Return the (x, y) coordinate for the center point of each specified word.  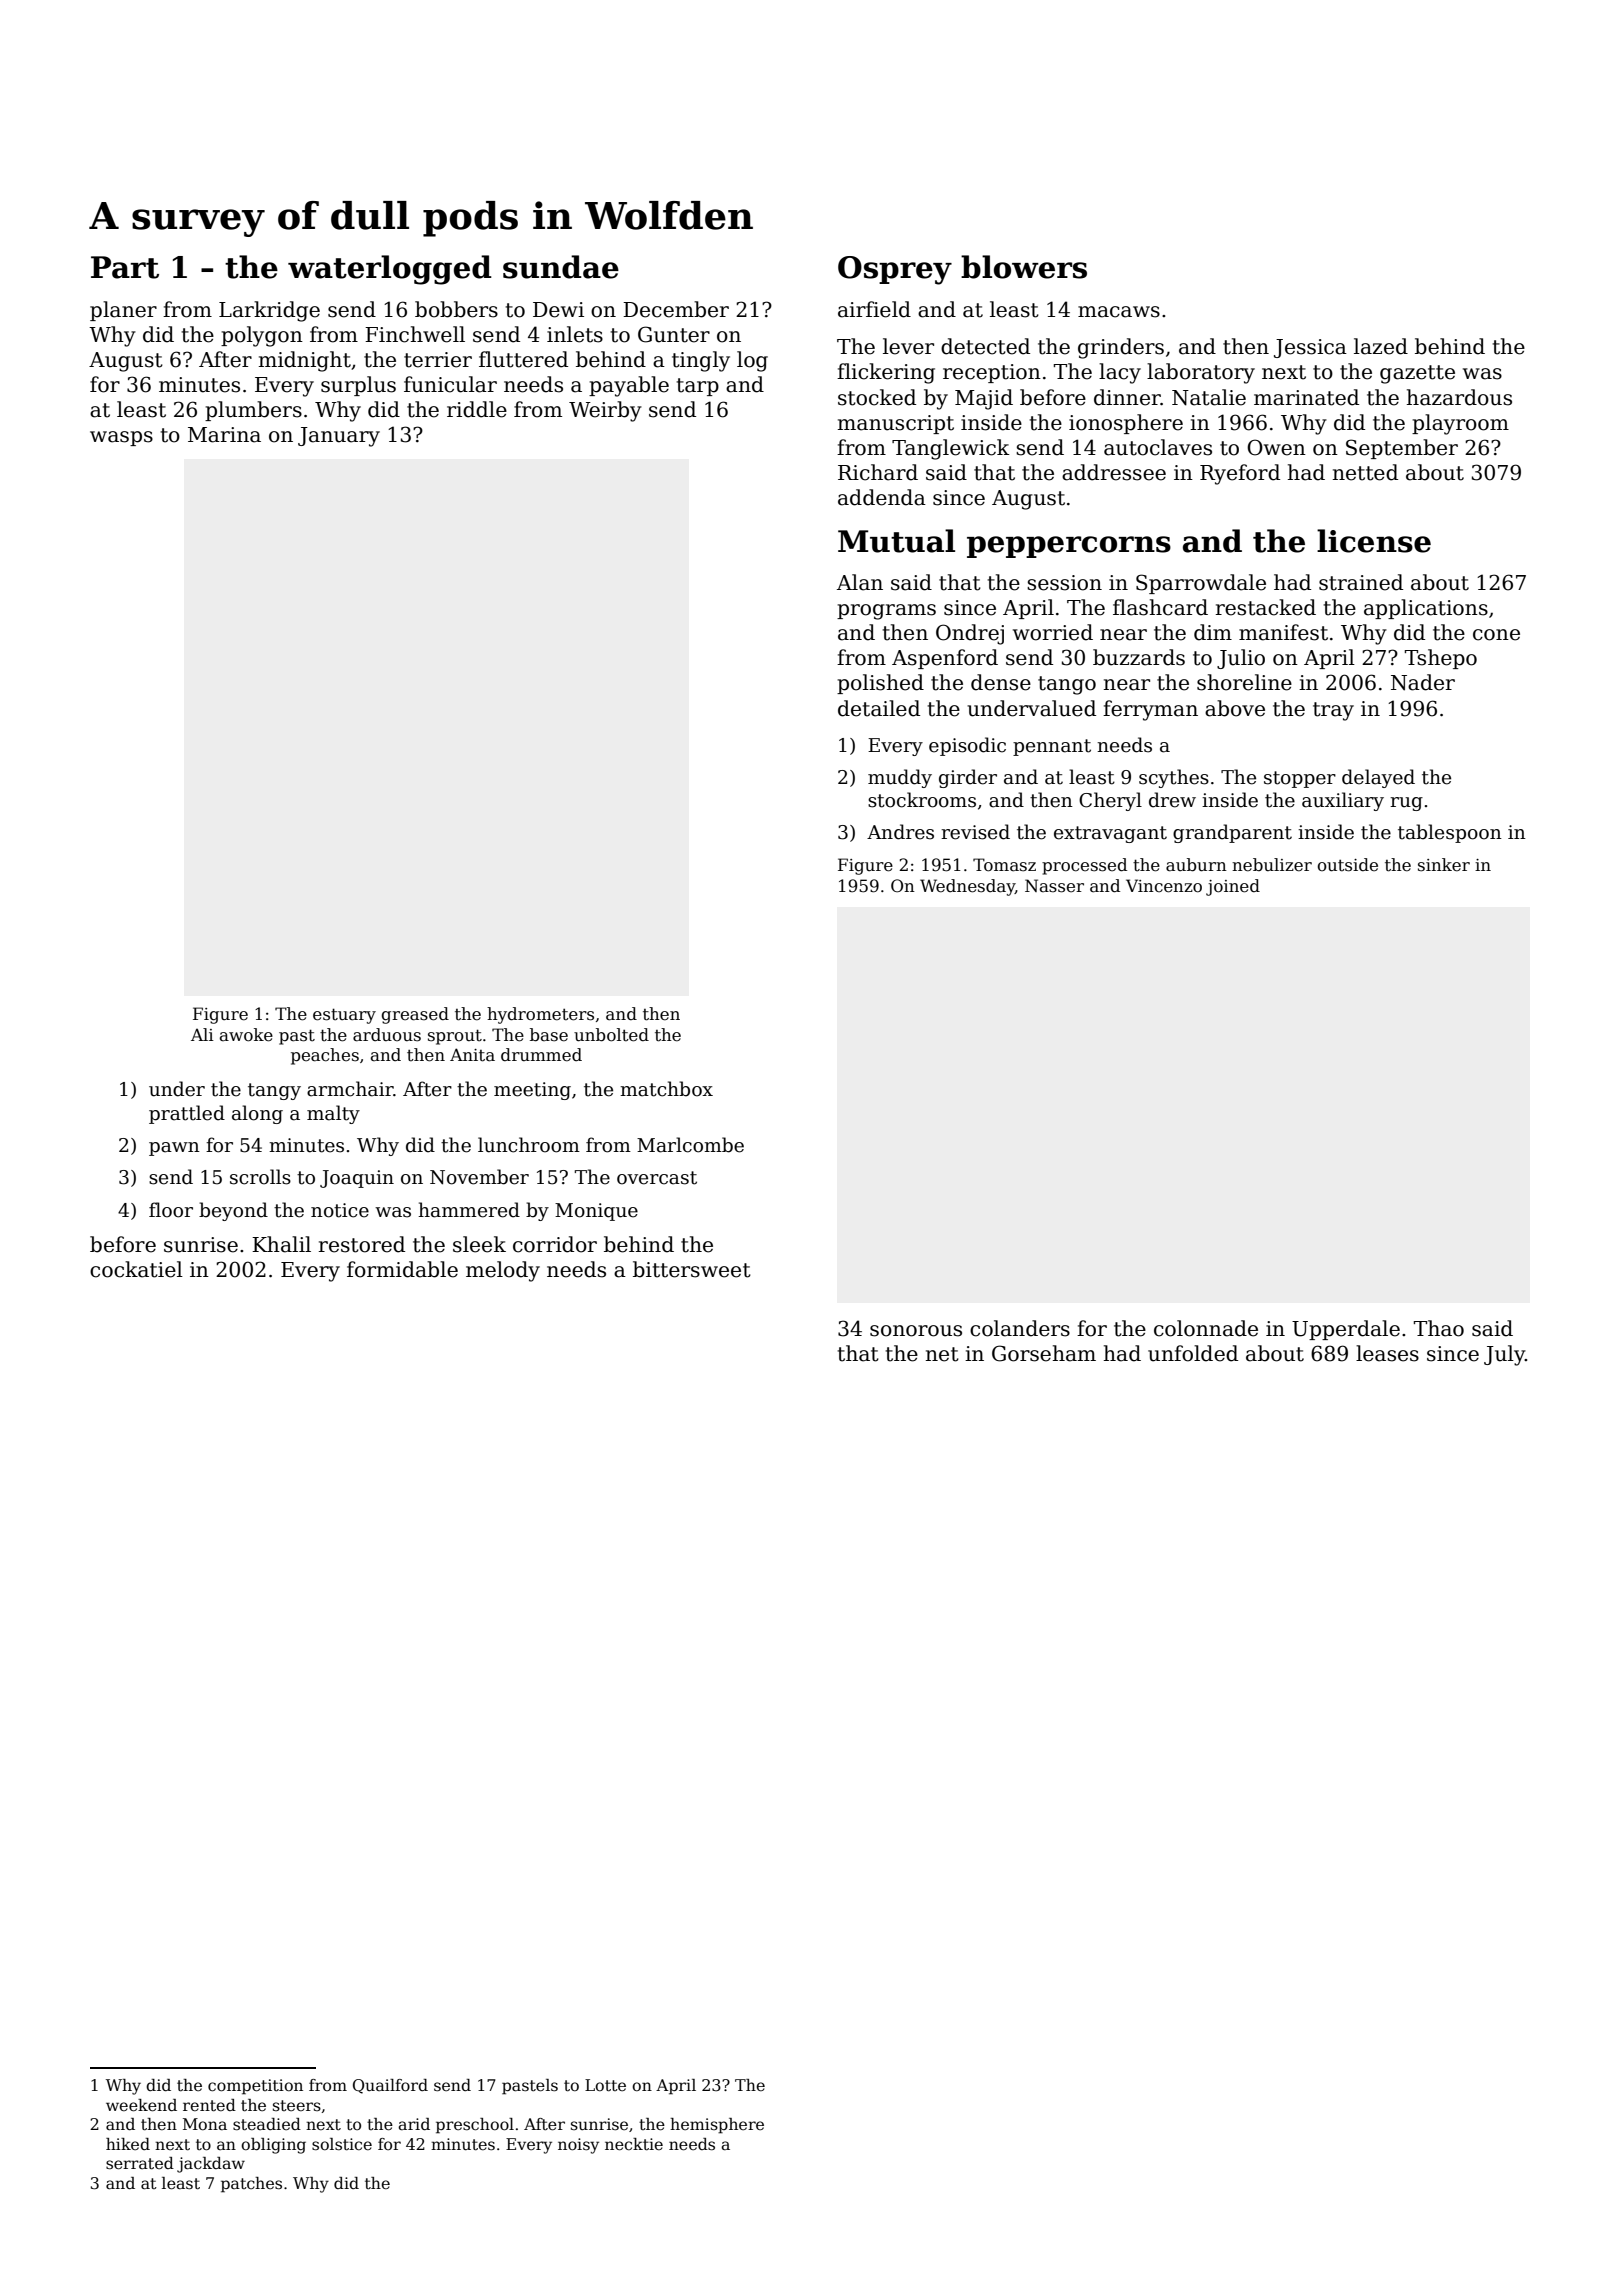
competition (255, 2087)
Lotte (605, 2085)
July (1504, 1355)
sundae (561, 267)
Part (125, 267)
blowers (1024, 267)
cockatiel (136, 1269)
